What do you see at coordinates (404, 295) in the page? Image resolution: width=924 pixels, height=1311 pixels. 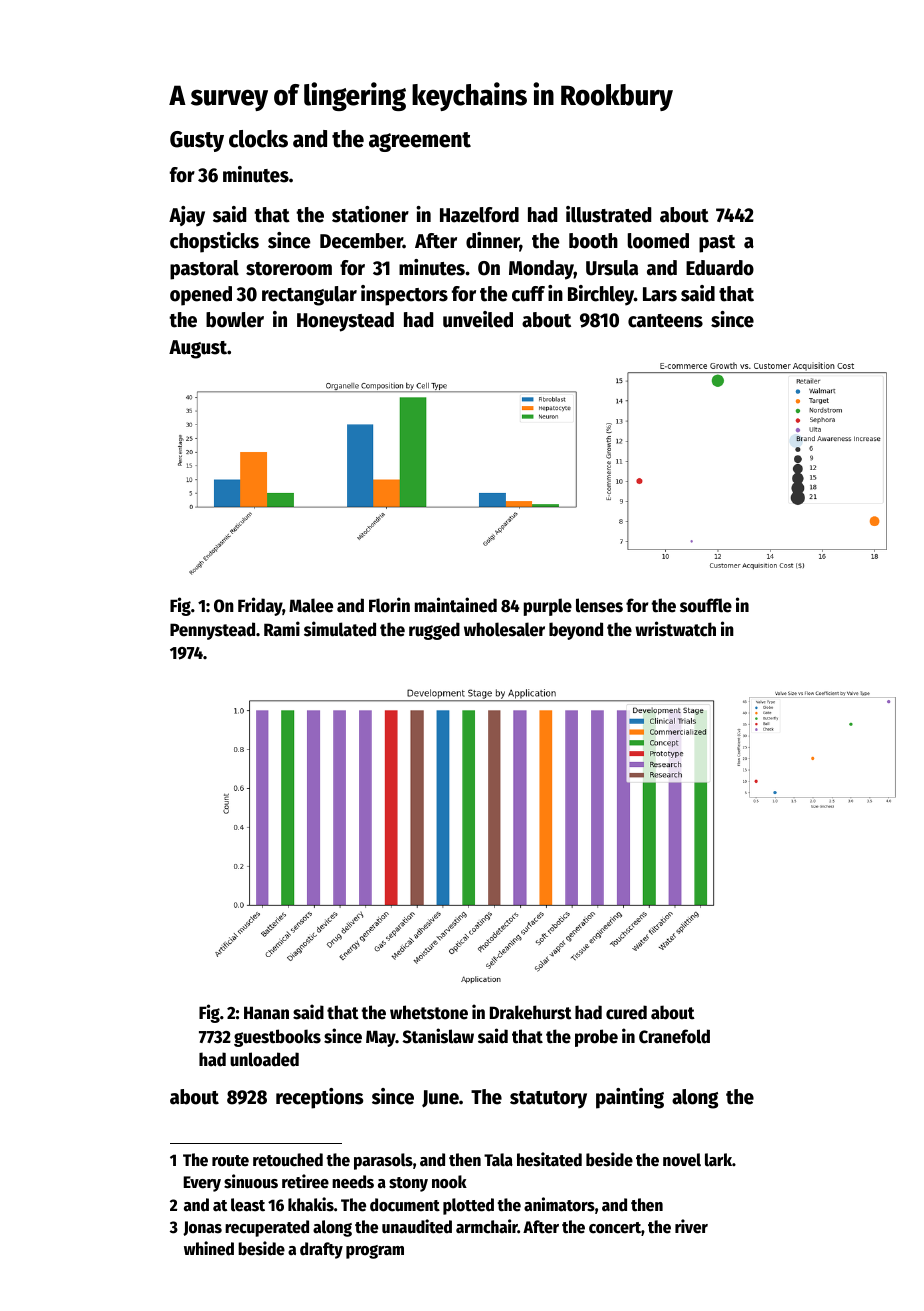 I see `inspectors` at bounding box center [404, 295].
